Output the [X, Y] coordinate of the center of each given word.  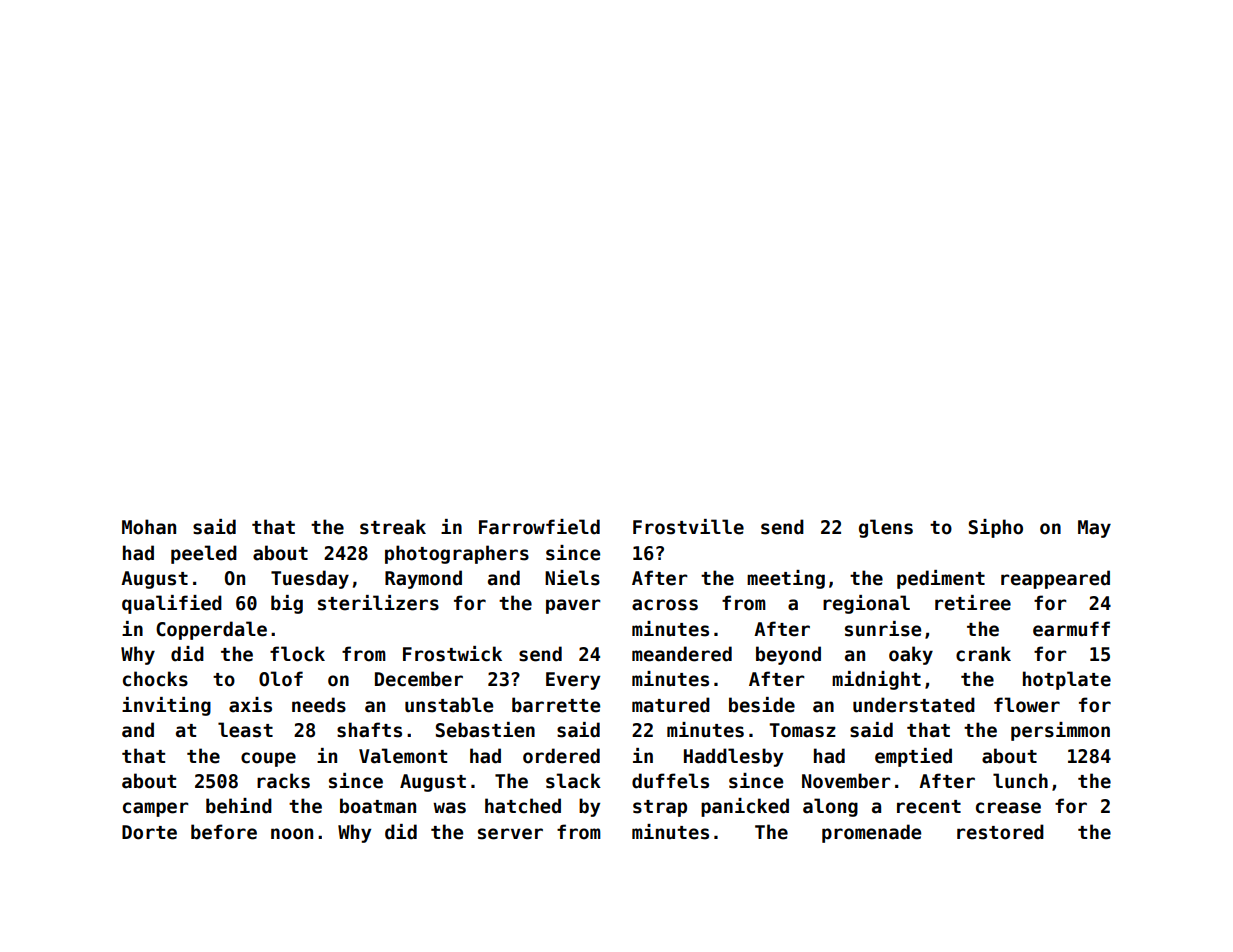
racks [283, 781]
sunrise [883, 629]
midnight [876, 680]
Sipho [996, 528]
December [419, 679]
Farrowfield [539, 527]
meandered [682, 654]
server [510, 834]
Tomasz [802, 730]
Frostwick [452, 654]
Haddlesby [733, 757]
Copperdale [211, 630]
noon [292, 834]
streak [393, 527]
